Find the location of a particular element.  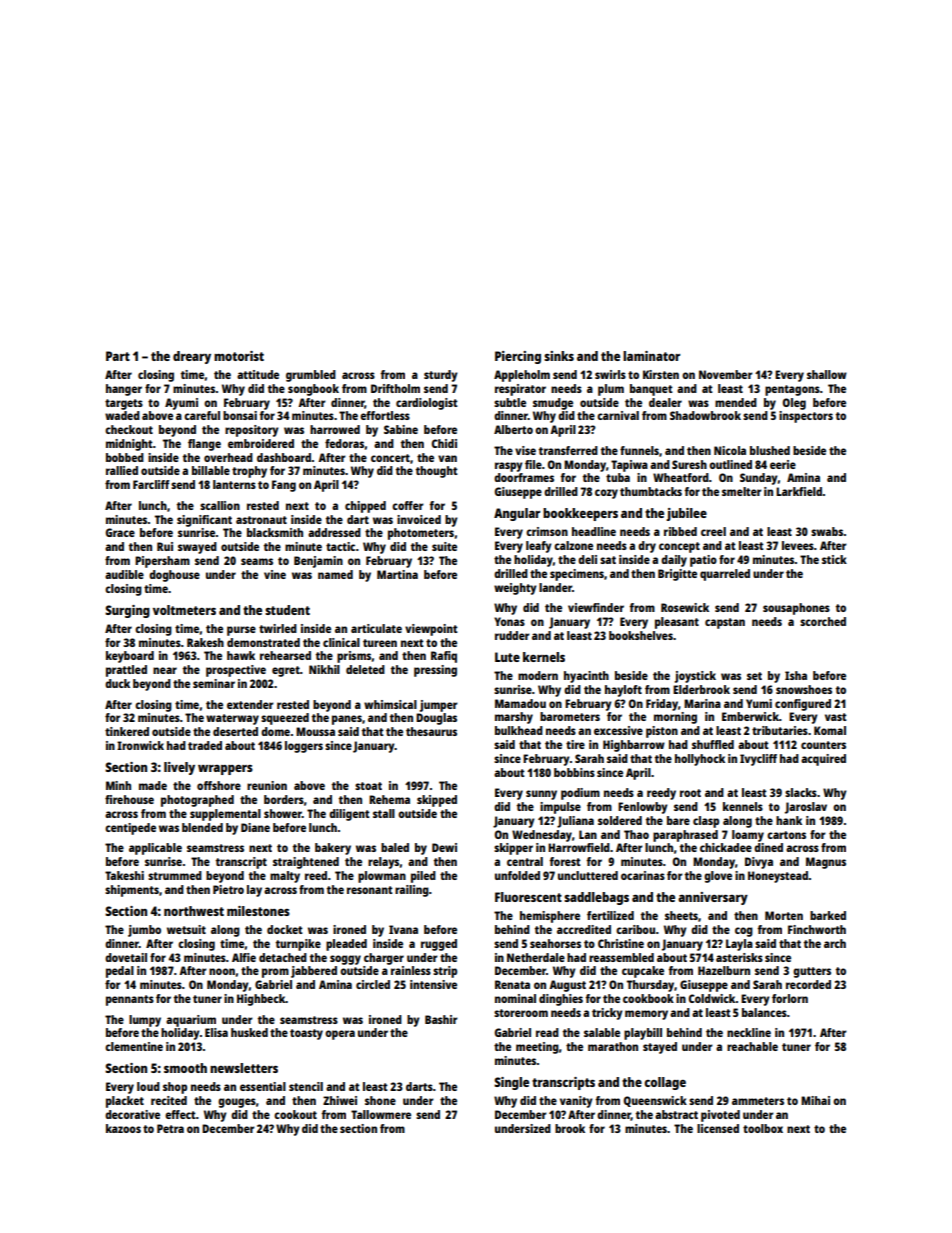

motorist is located at coordinates (239, 356).
